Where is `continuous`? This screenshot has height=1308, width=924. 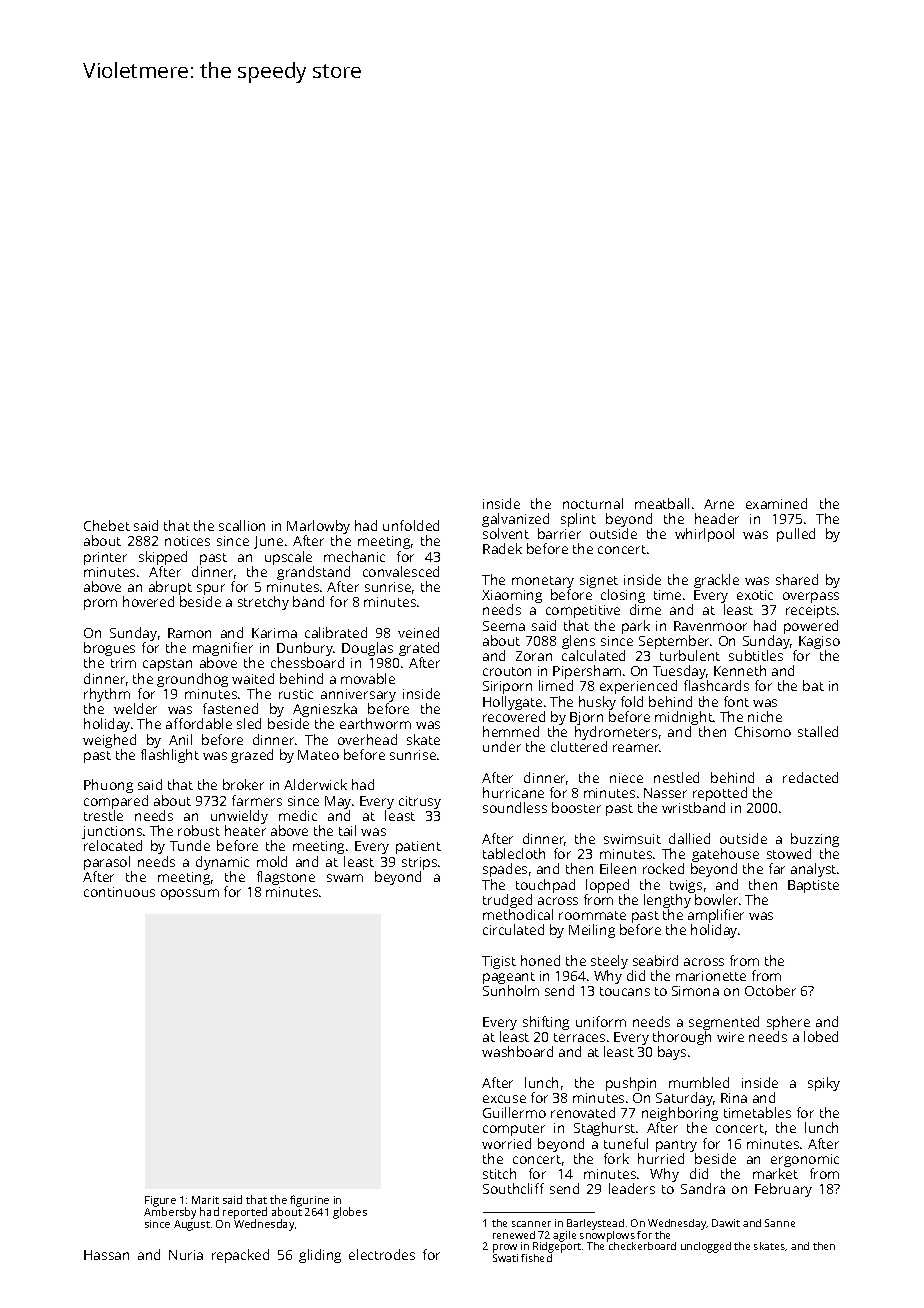 continuous is located at coordinates (119, 892).
